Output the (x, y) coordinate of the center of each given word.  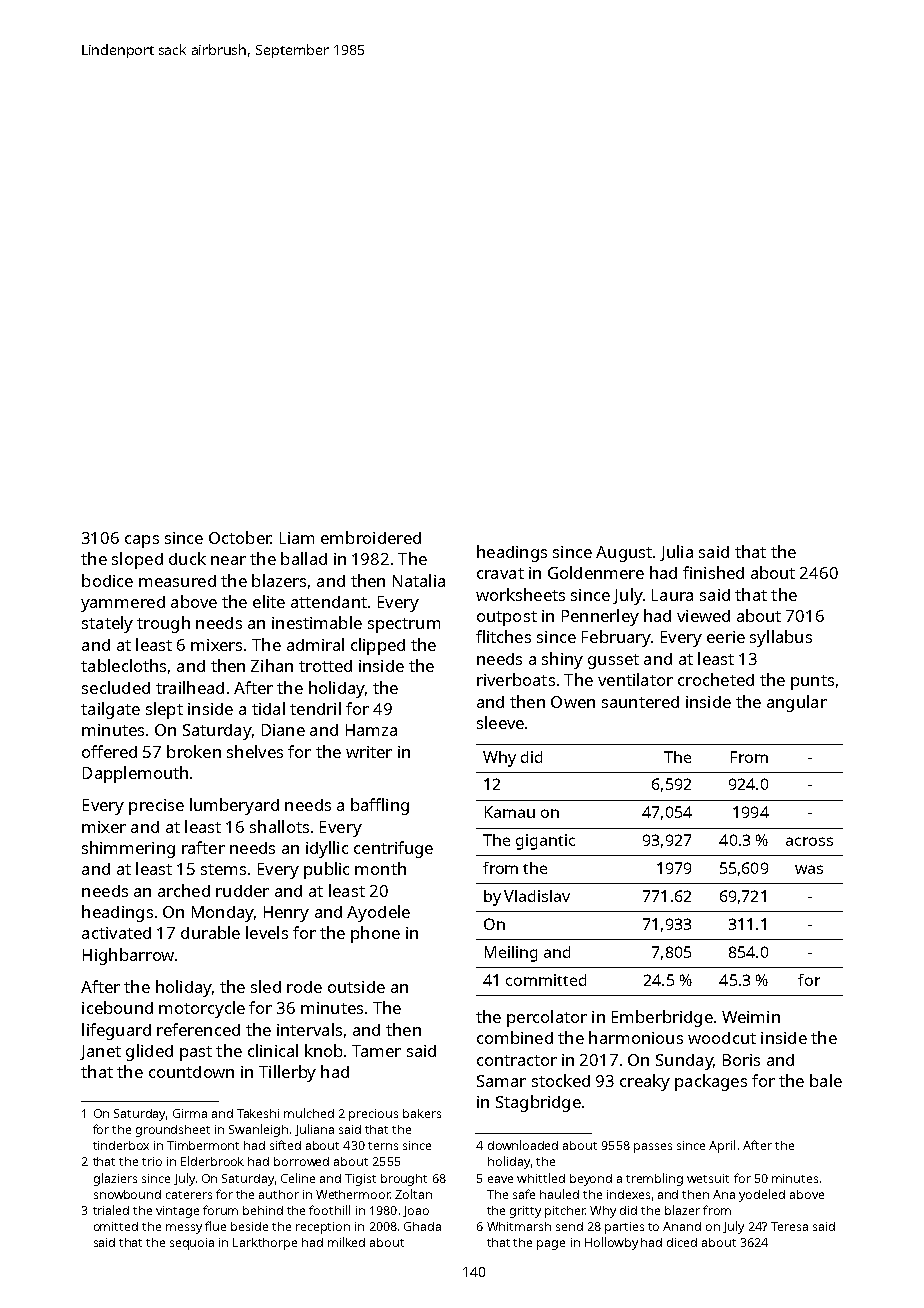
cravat (500, 573)
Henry (286, 914)
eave (500, 1179)
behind (263, 1210)
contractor (517, 1060)
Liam (297, 538)
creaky (645, 1082)
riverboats (516, 679)
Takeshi (258, 1113)
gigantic (545, 842)
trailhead (190, 687)
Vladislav (537, 896)
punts (812, 682)
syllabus (781, 638)
